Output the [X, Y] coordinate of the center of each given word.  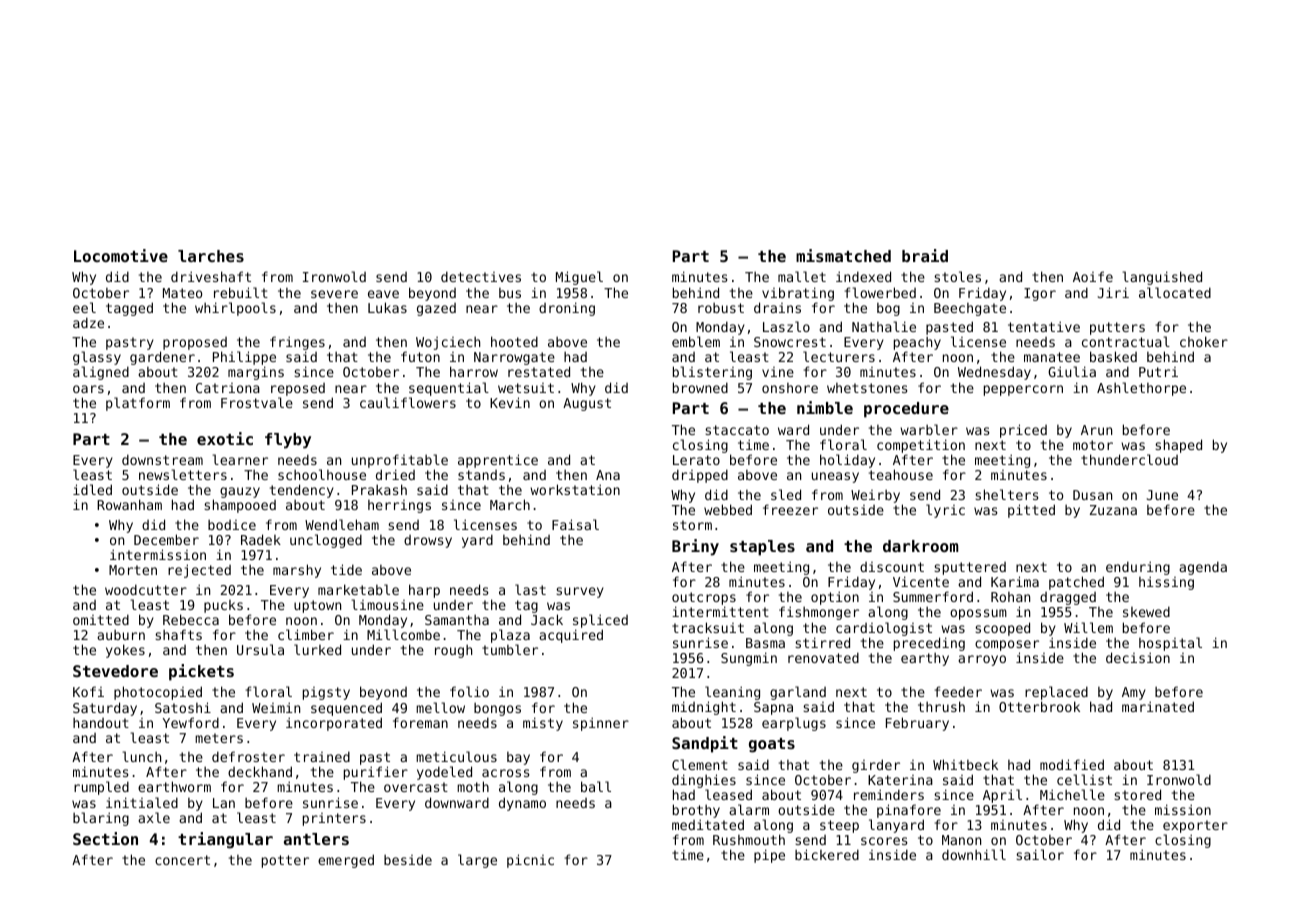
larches [211, 256]
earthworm [174, 786]
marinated [1158, 707]
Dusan [1092, 495]
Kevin [510, 402]
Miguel [579, 278]
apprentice [498, 461]
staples [762, 548]
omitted [101, 619]
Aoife [1093, 276]
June [1162, 495]
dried [395, 474]
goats [772, 745]
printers [334, 819]
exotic [225, 438]
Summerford [933, 596]
